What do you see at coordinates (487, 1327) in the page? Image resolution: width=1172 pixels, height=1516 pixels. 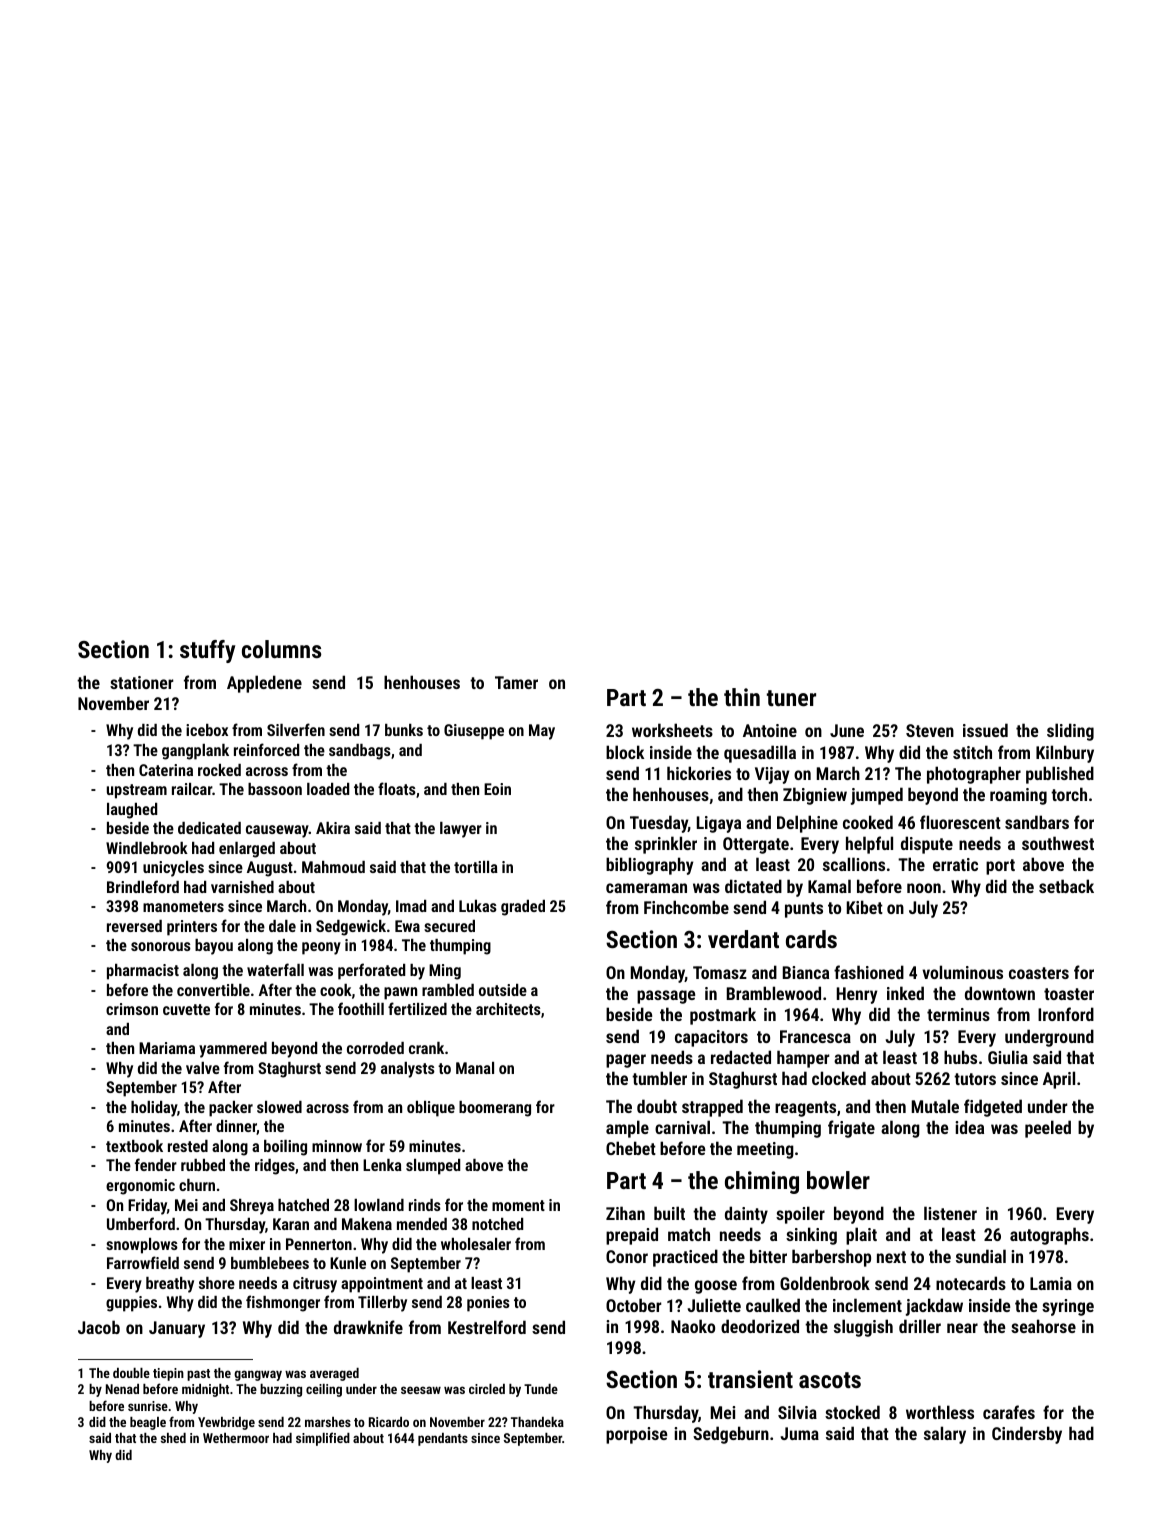 I see `Kestrelford` at bounding box center [487, 1327].
